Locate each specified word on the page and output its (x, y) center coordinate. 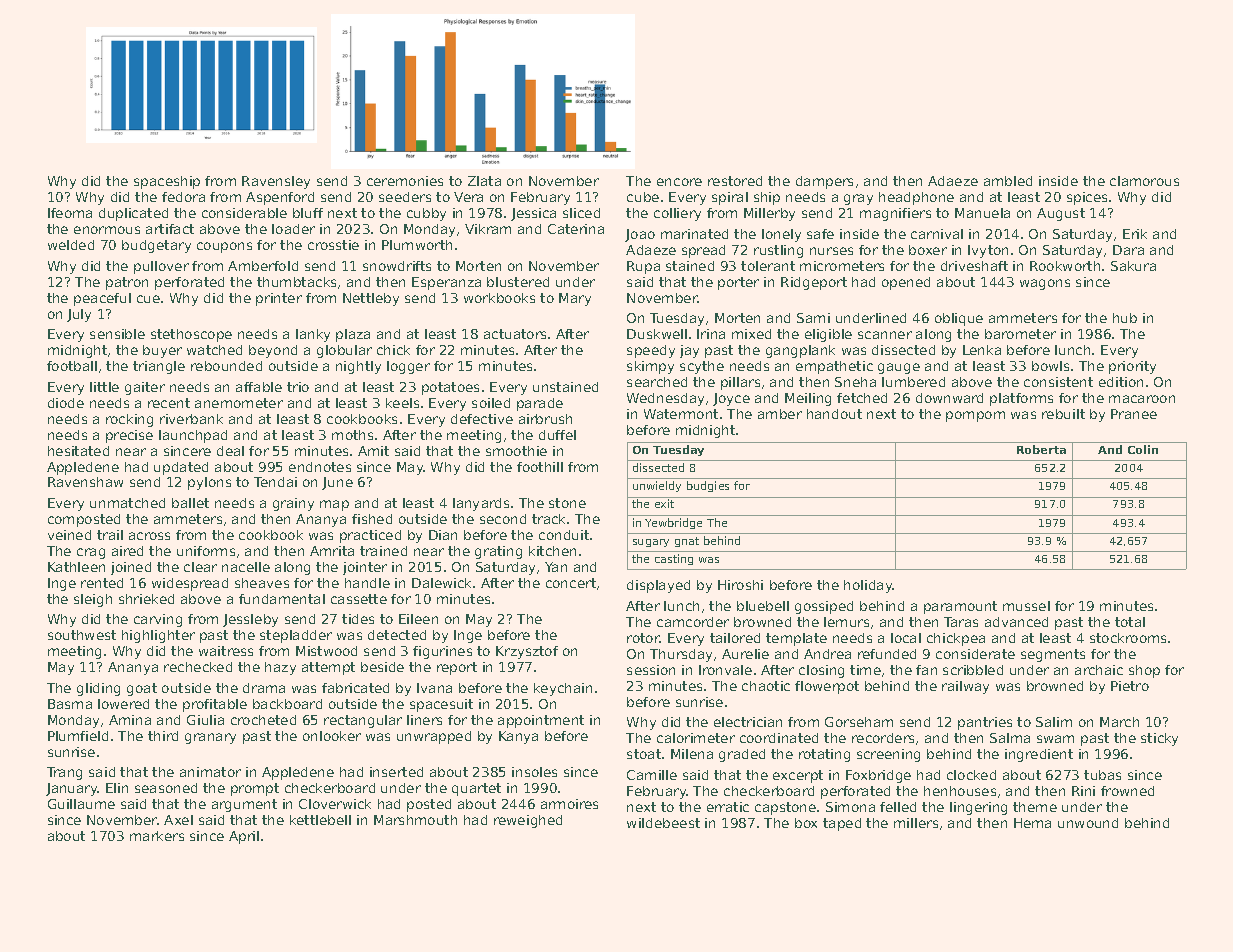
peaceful (102, 299)
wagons (1045, 284)
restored (735, 181)
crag (91, 553)
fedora (183, 197)
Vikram (488, 229)
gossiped (824, 607)
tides (358, 619)
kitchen (552, 551)
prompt (255, 789)
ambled (1008, 181)
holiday (868, 586)
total (1130, 622)
